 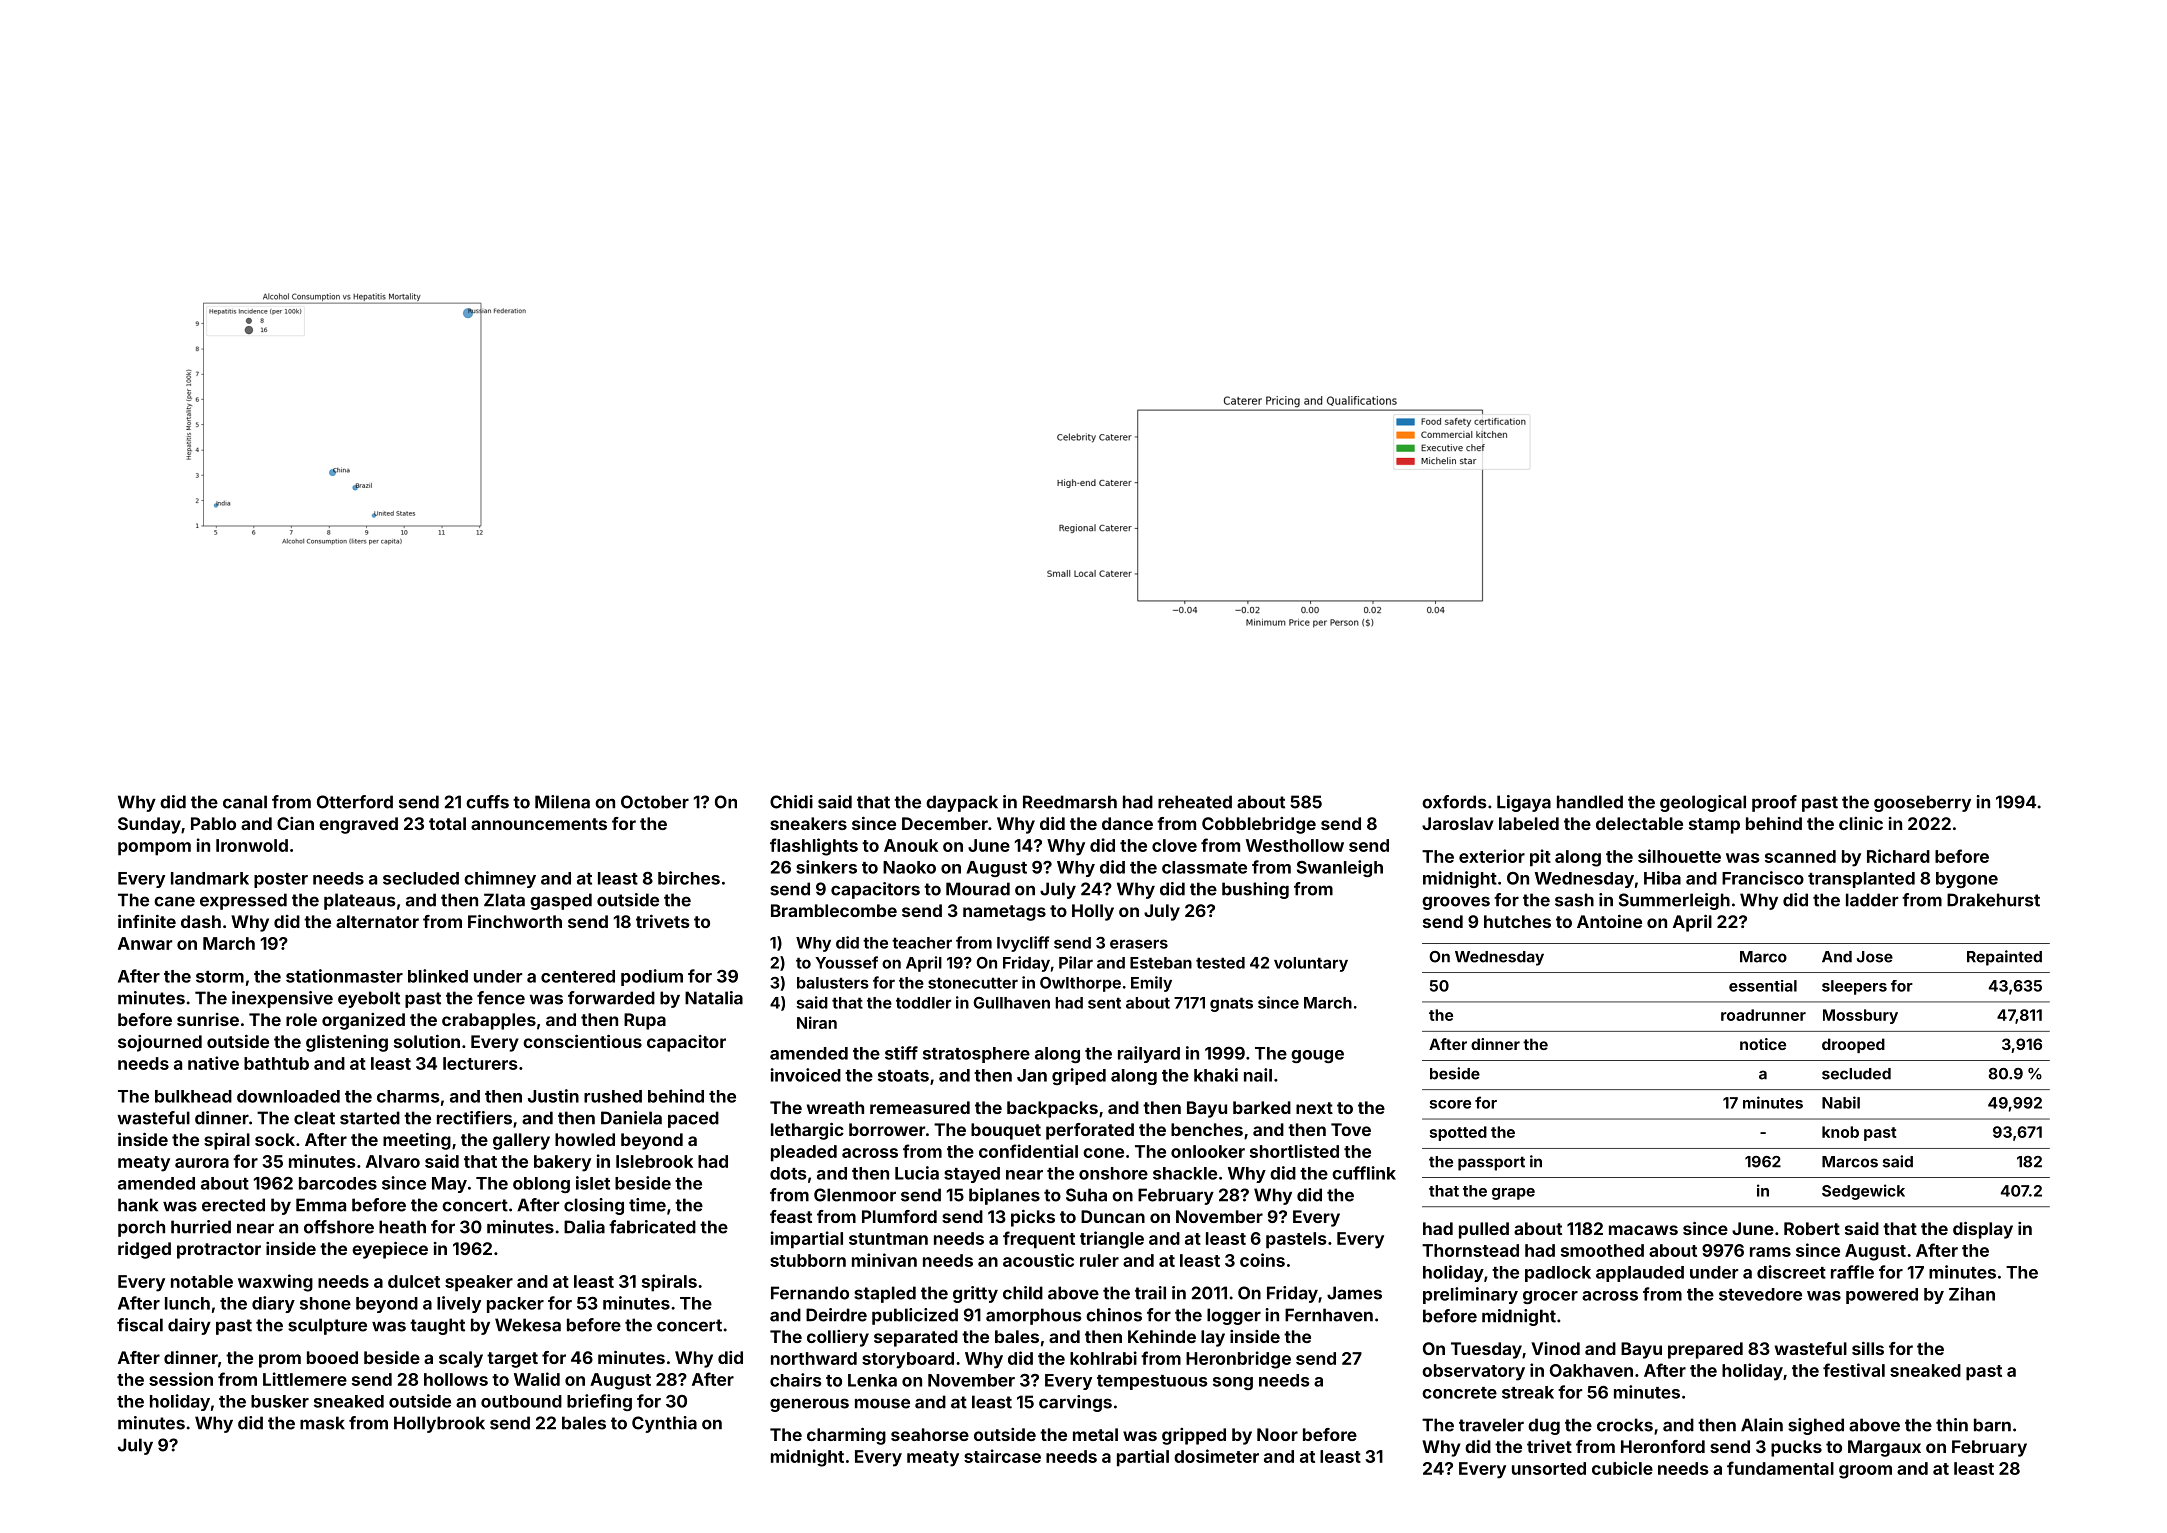 I want to click on groom, so click(x=1865, y=1472).
